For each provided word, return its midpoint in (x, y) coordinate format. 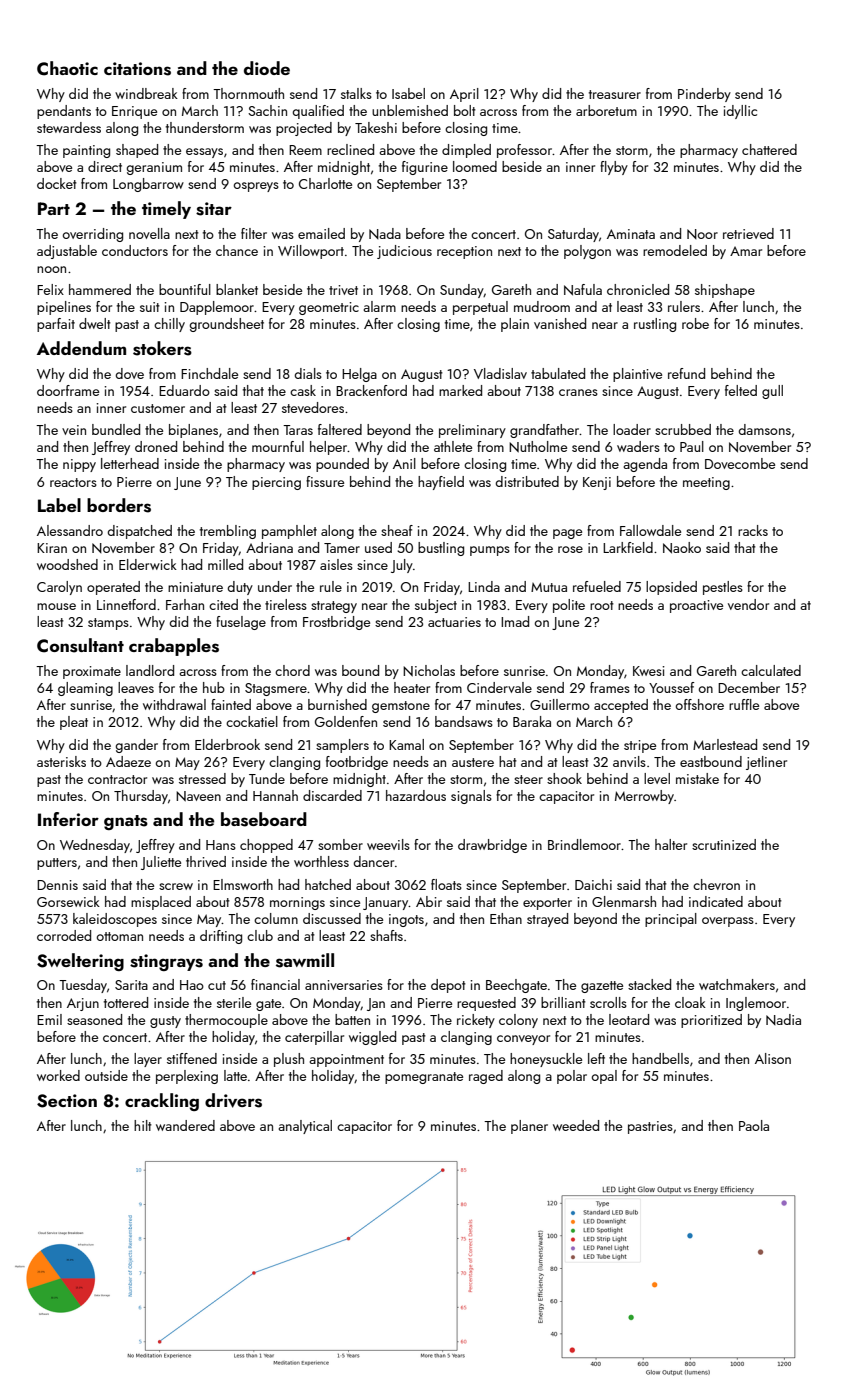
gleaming (85, 689)
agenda (645, 465)
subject (436, 606)
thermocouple (226, 1021)
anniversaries (344, 985)
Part (54, 208)
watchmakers (737, 984)
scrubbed (683, 429)
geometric (329, 308)
